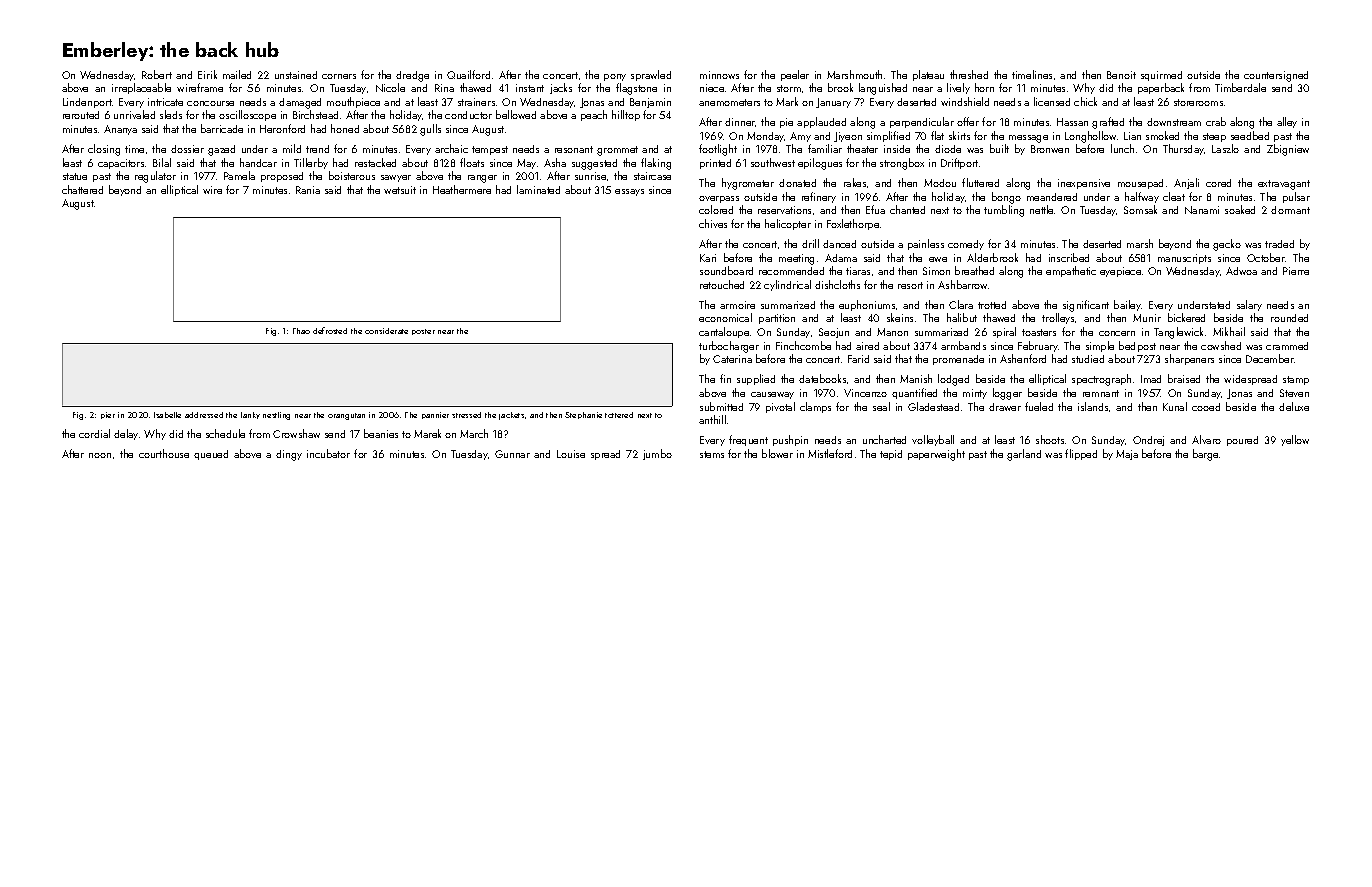 Image resolution: width=1372 pixels, height=887 pixels. Describe the element at coordinates (651, 75) in the page. I see `sprawled` at that location.
